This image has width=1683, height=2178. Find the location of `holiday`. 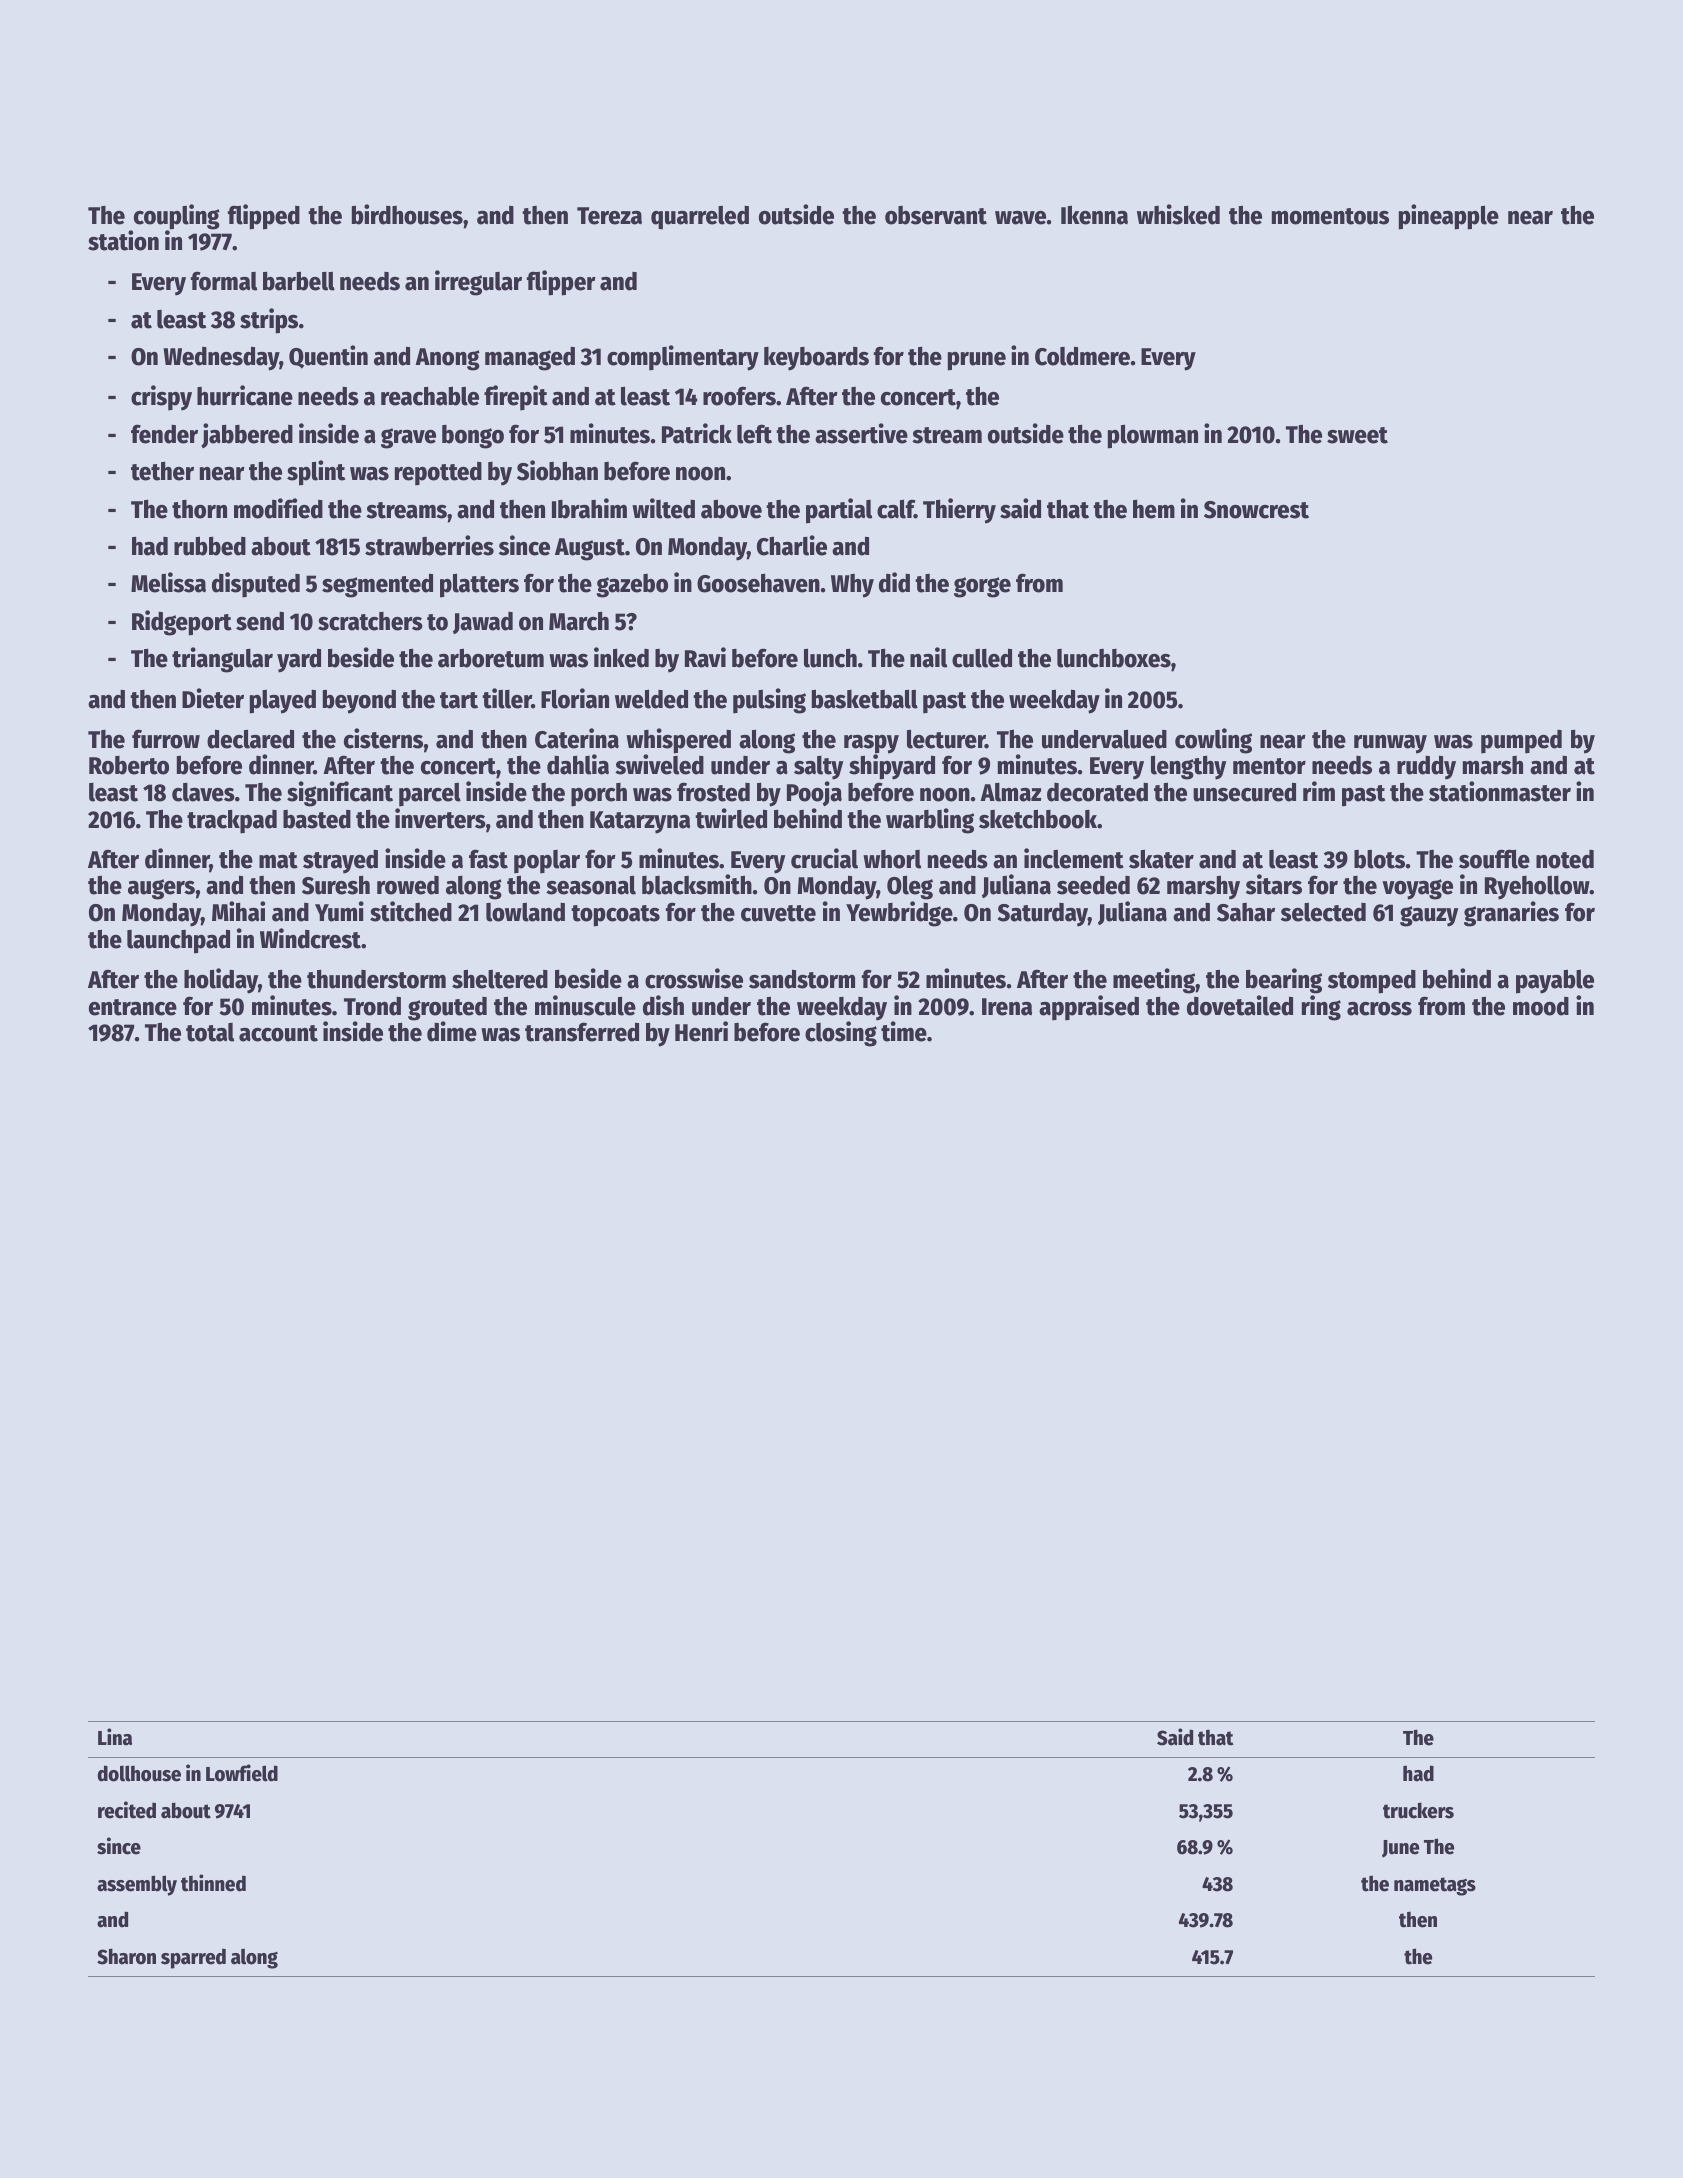

holiday is located at coordinates (221, 981).
